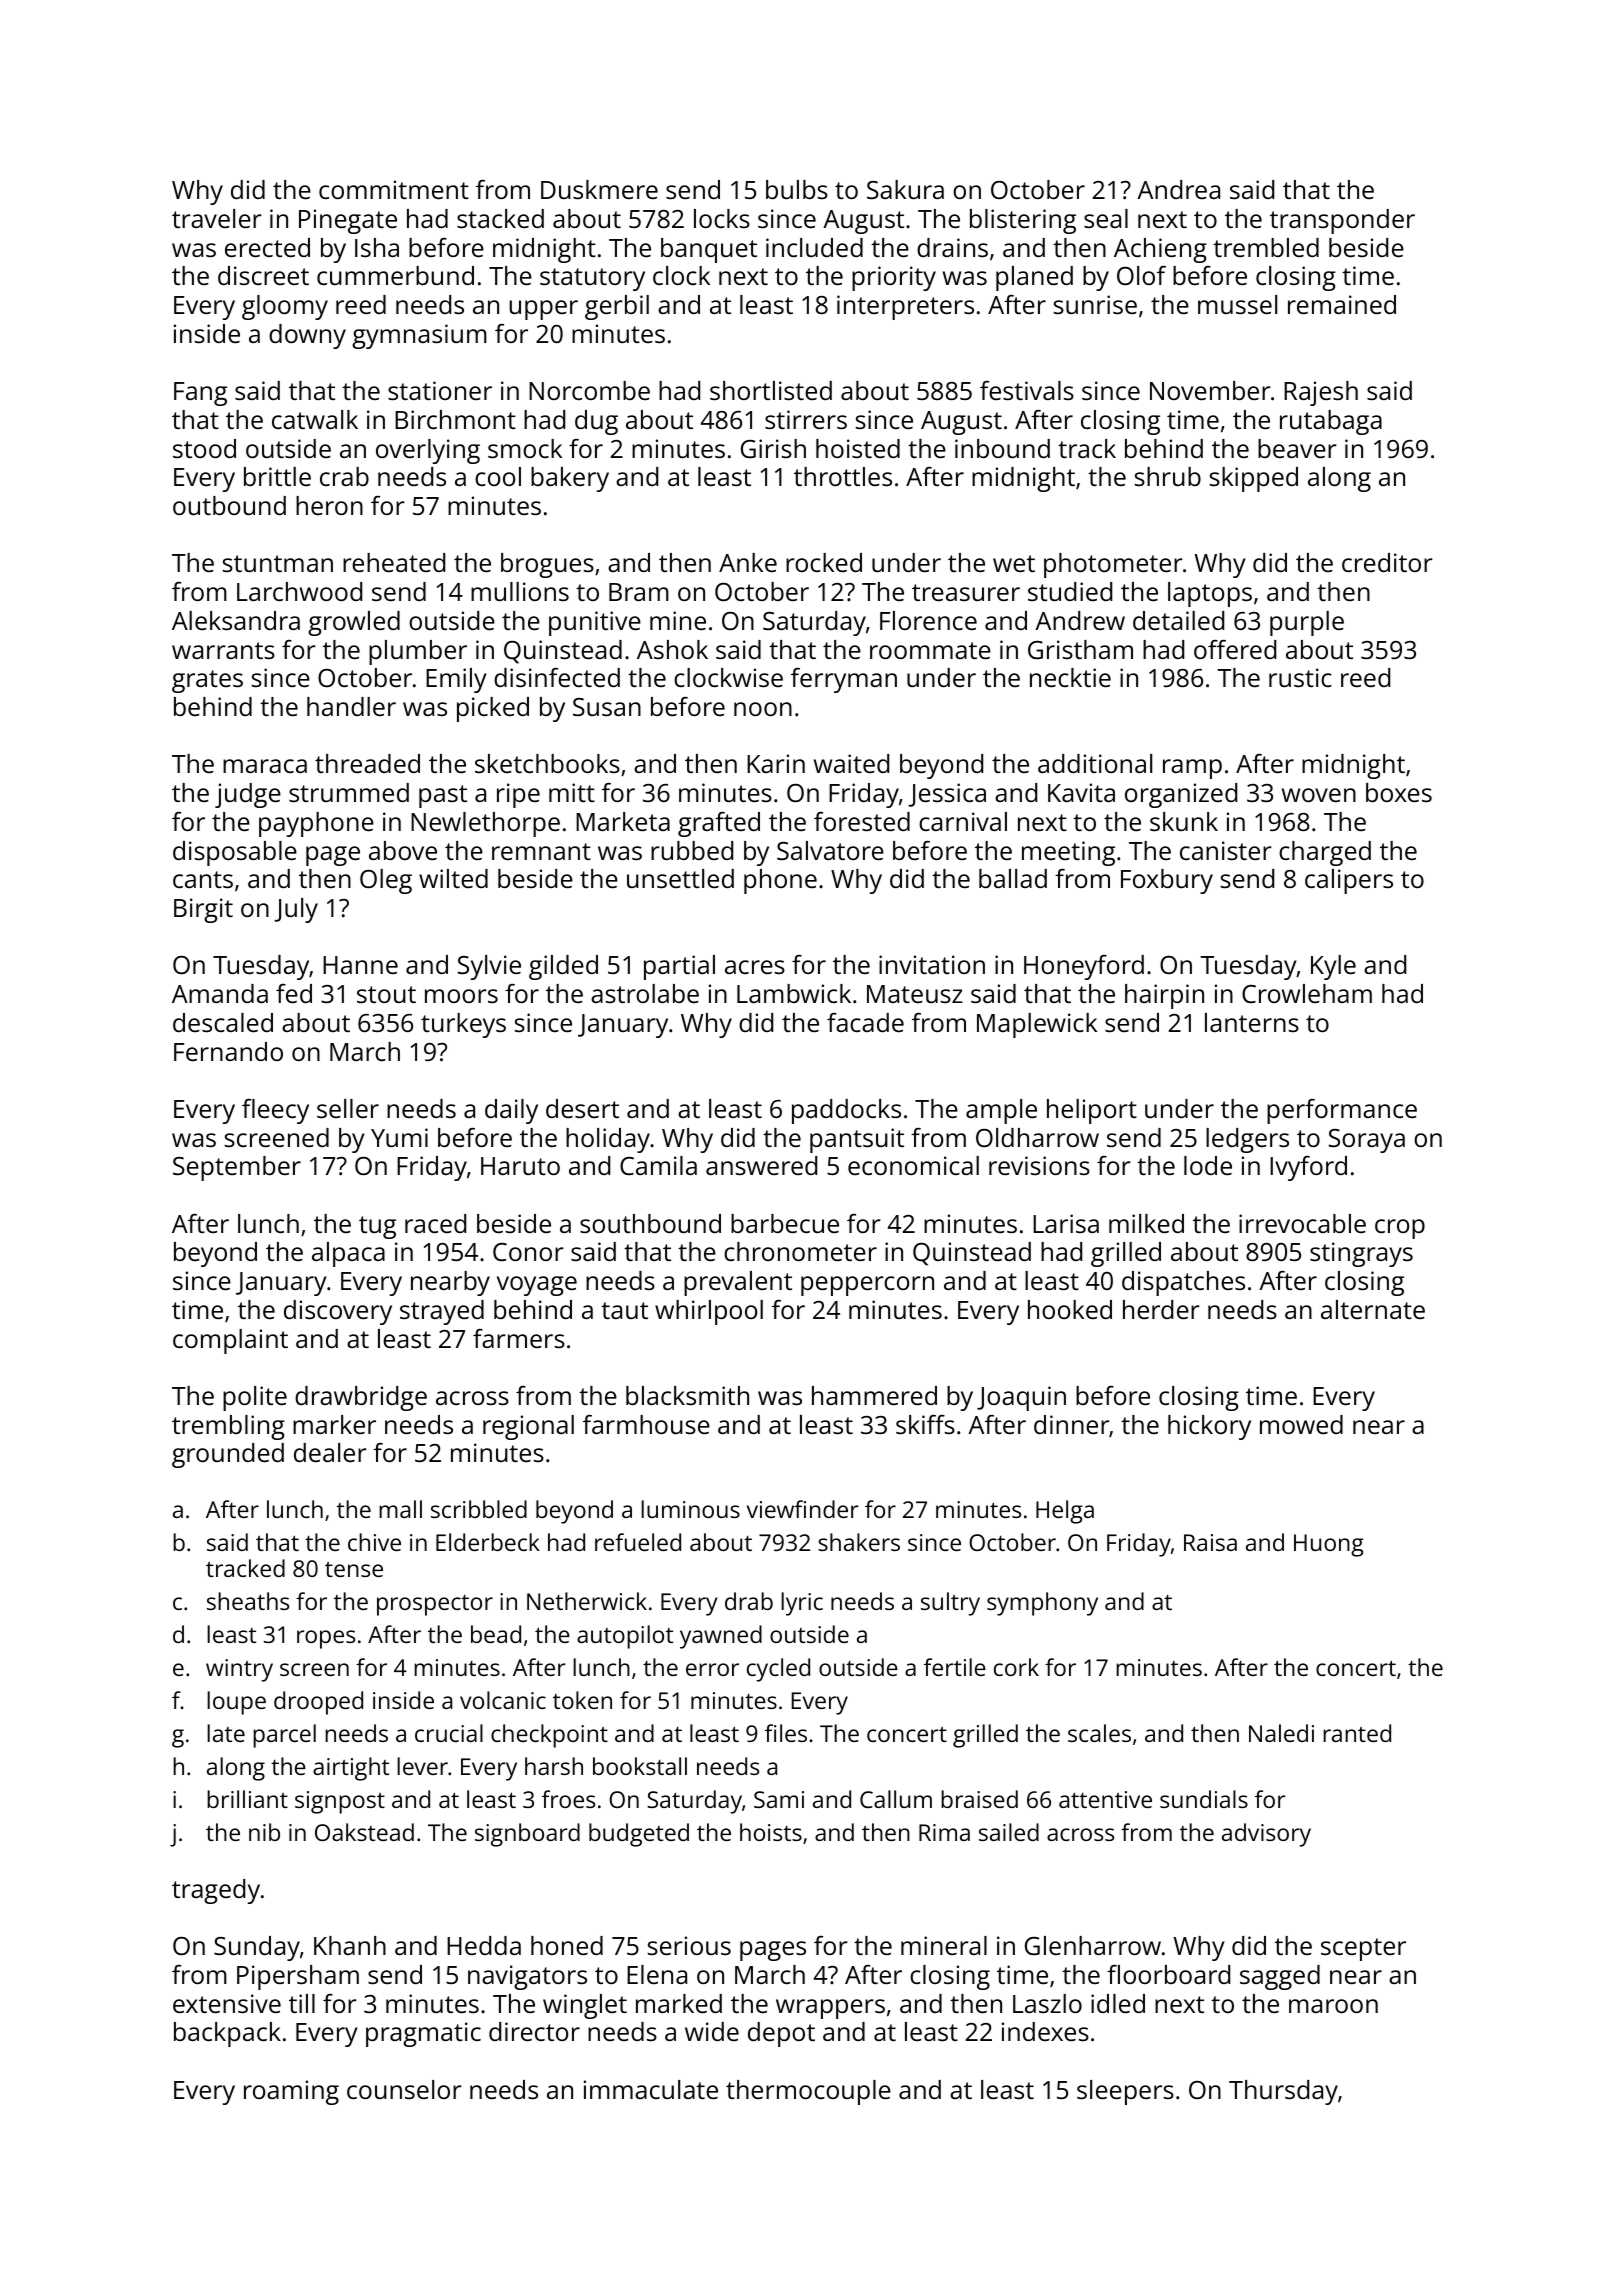  Describe the element at coordinates (394, 189) in the screenshot. I see `commitment` at that location.
